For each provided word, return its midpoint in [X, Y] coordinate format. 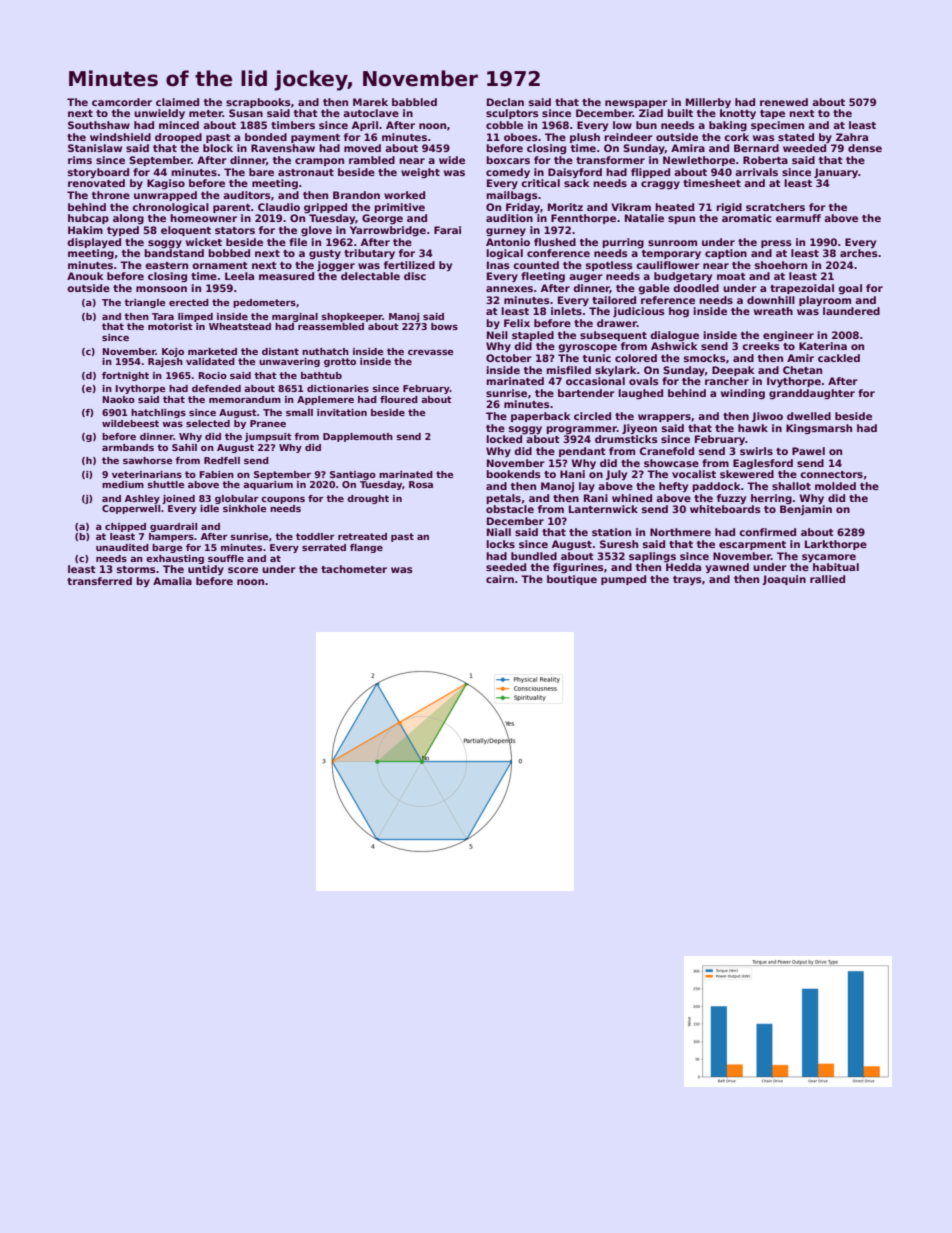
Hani [572, 474]
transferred [99, 581]
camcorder [122, 102]
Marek [370, 102]
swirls [756, 451]
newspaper [636, 104]
